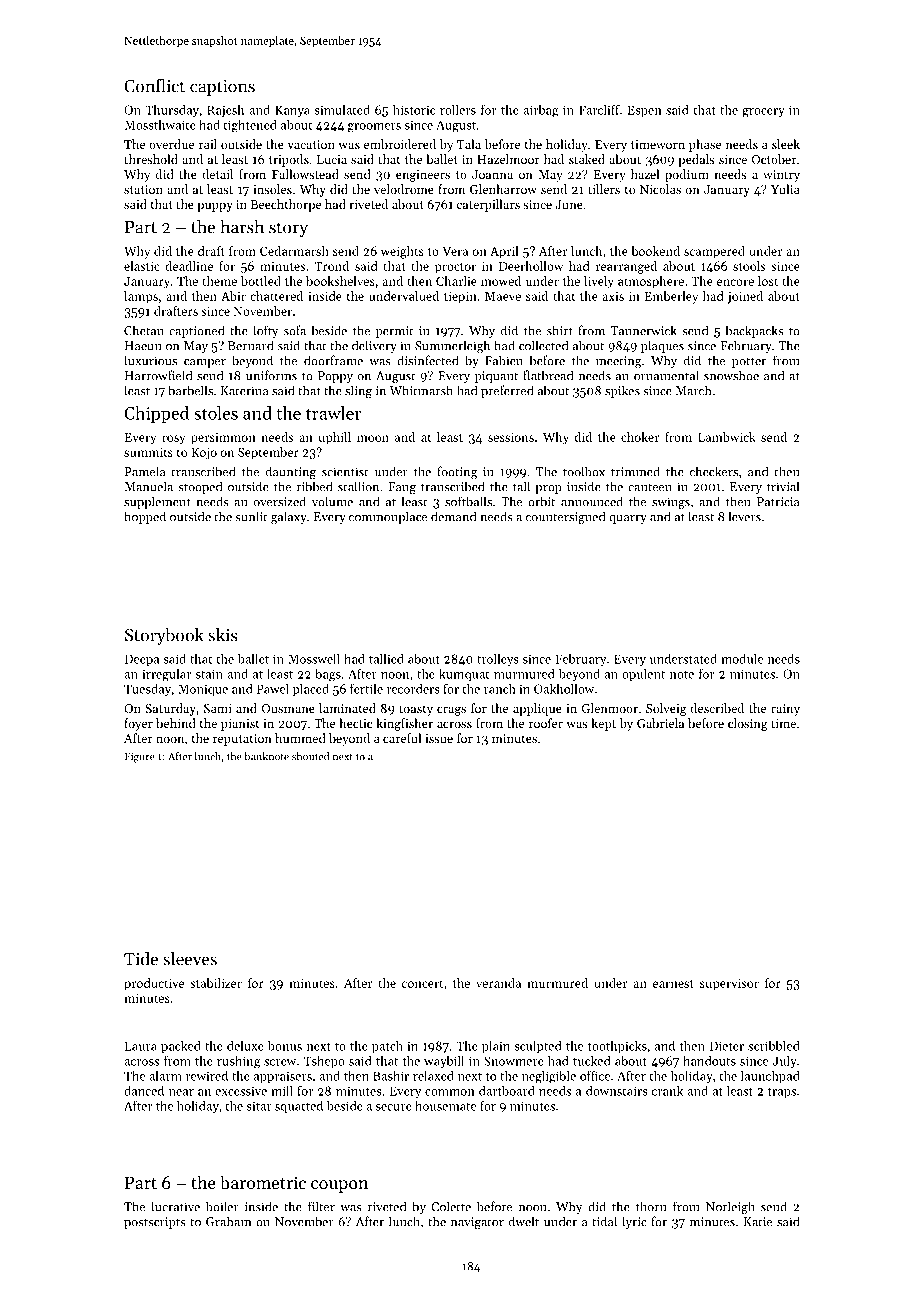 This screenshot has width=924, height=1308. What do you see at coordinates (634, 1222) in the screenshot?
I see `lyric` at bounding box center [634, 1222].
